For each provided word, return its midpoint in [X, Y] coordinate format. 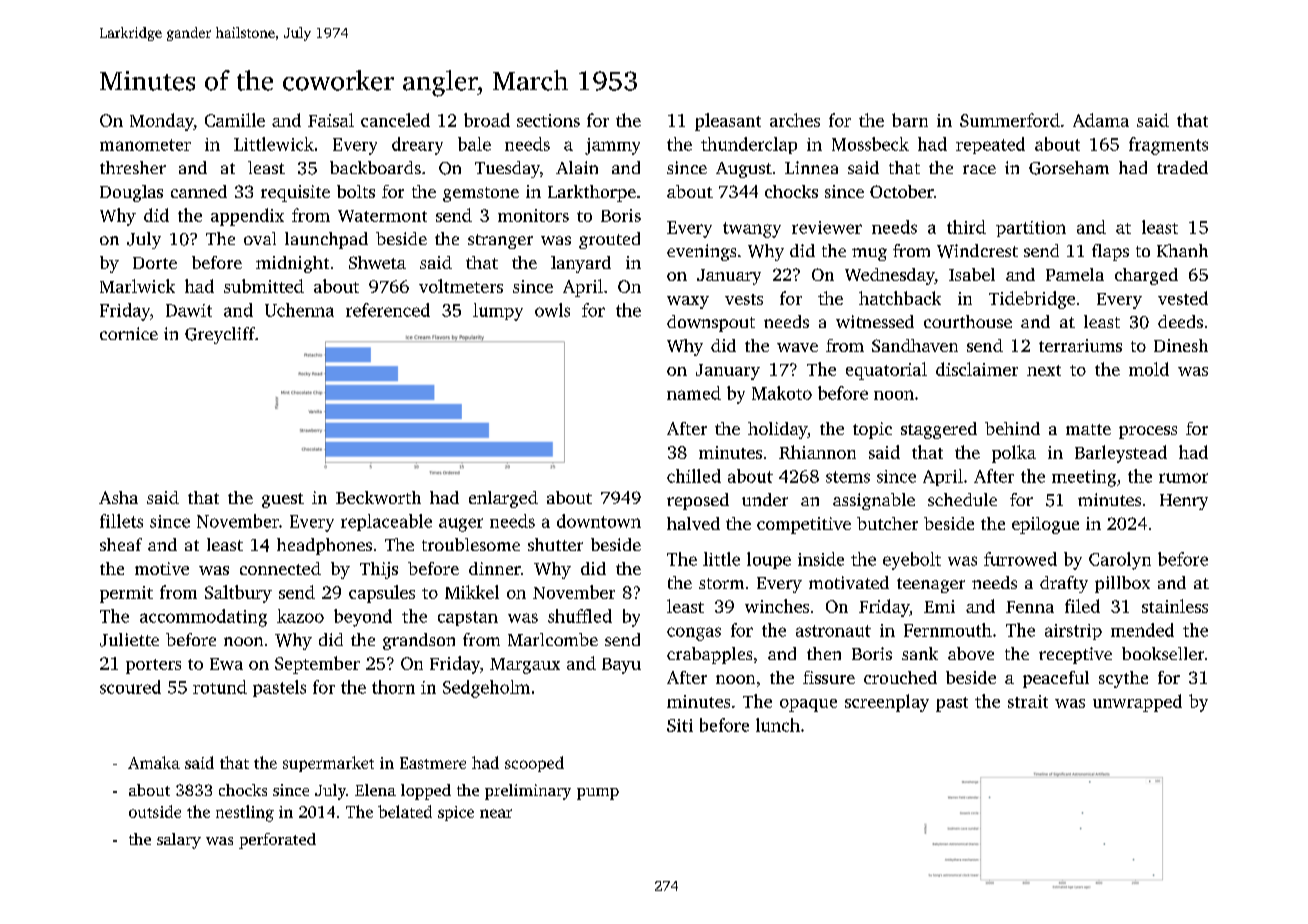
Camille [235, 120]
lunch [778, 725]
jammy [612, 146]
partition [1031, 229]
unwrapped [1137, 703]
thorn [393, 687]
